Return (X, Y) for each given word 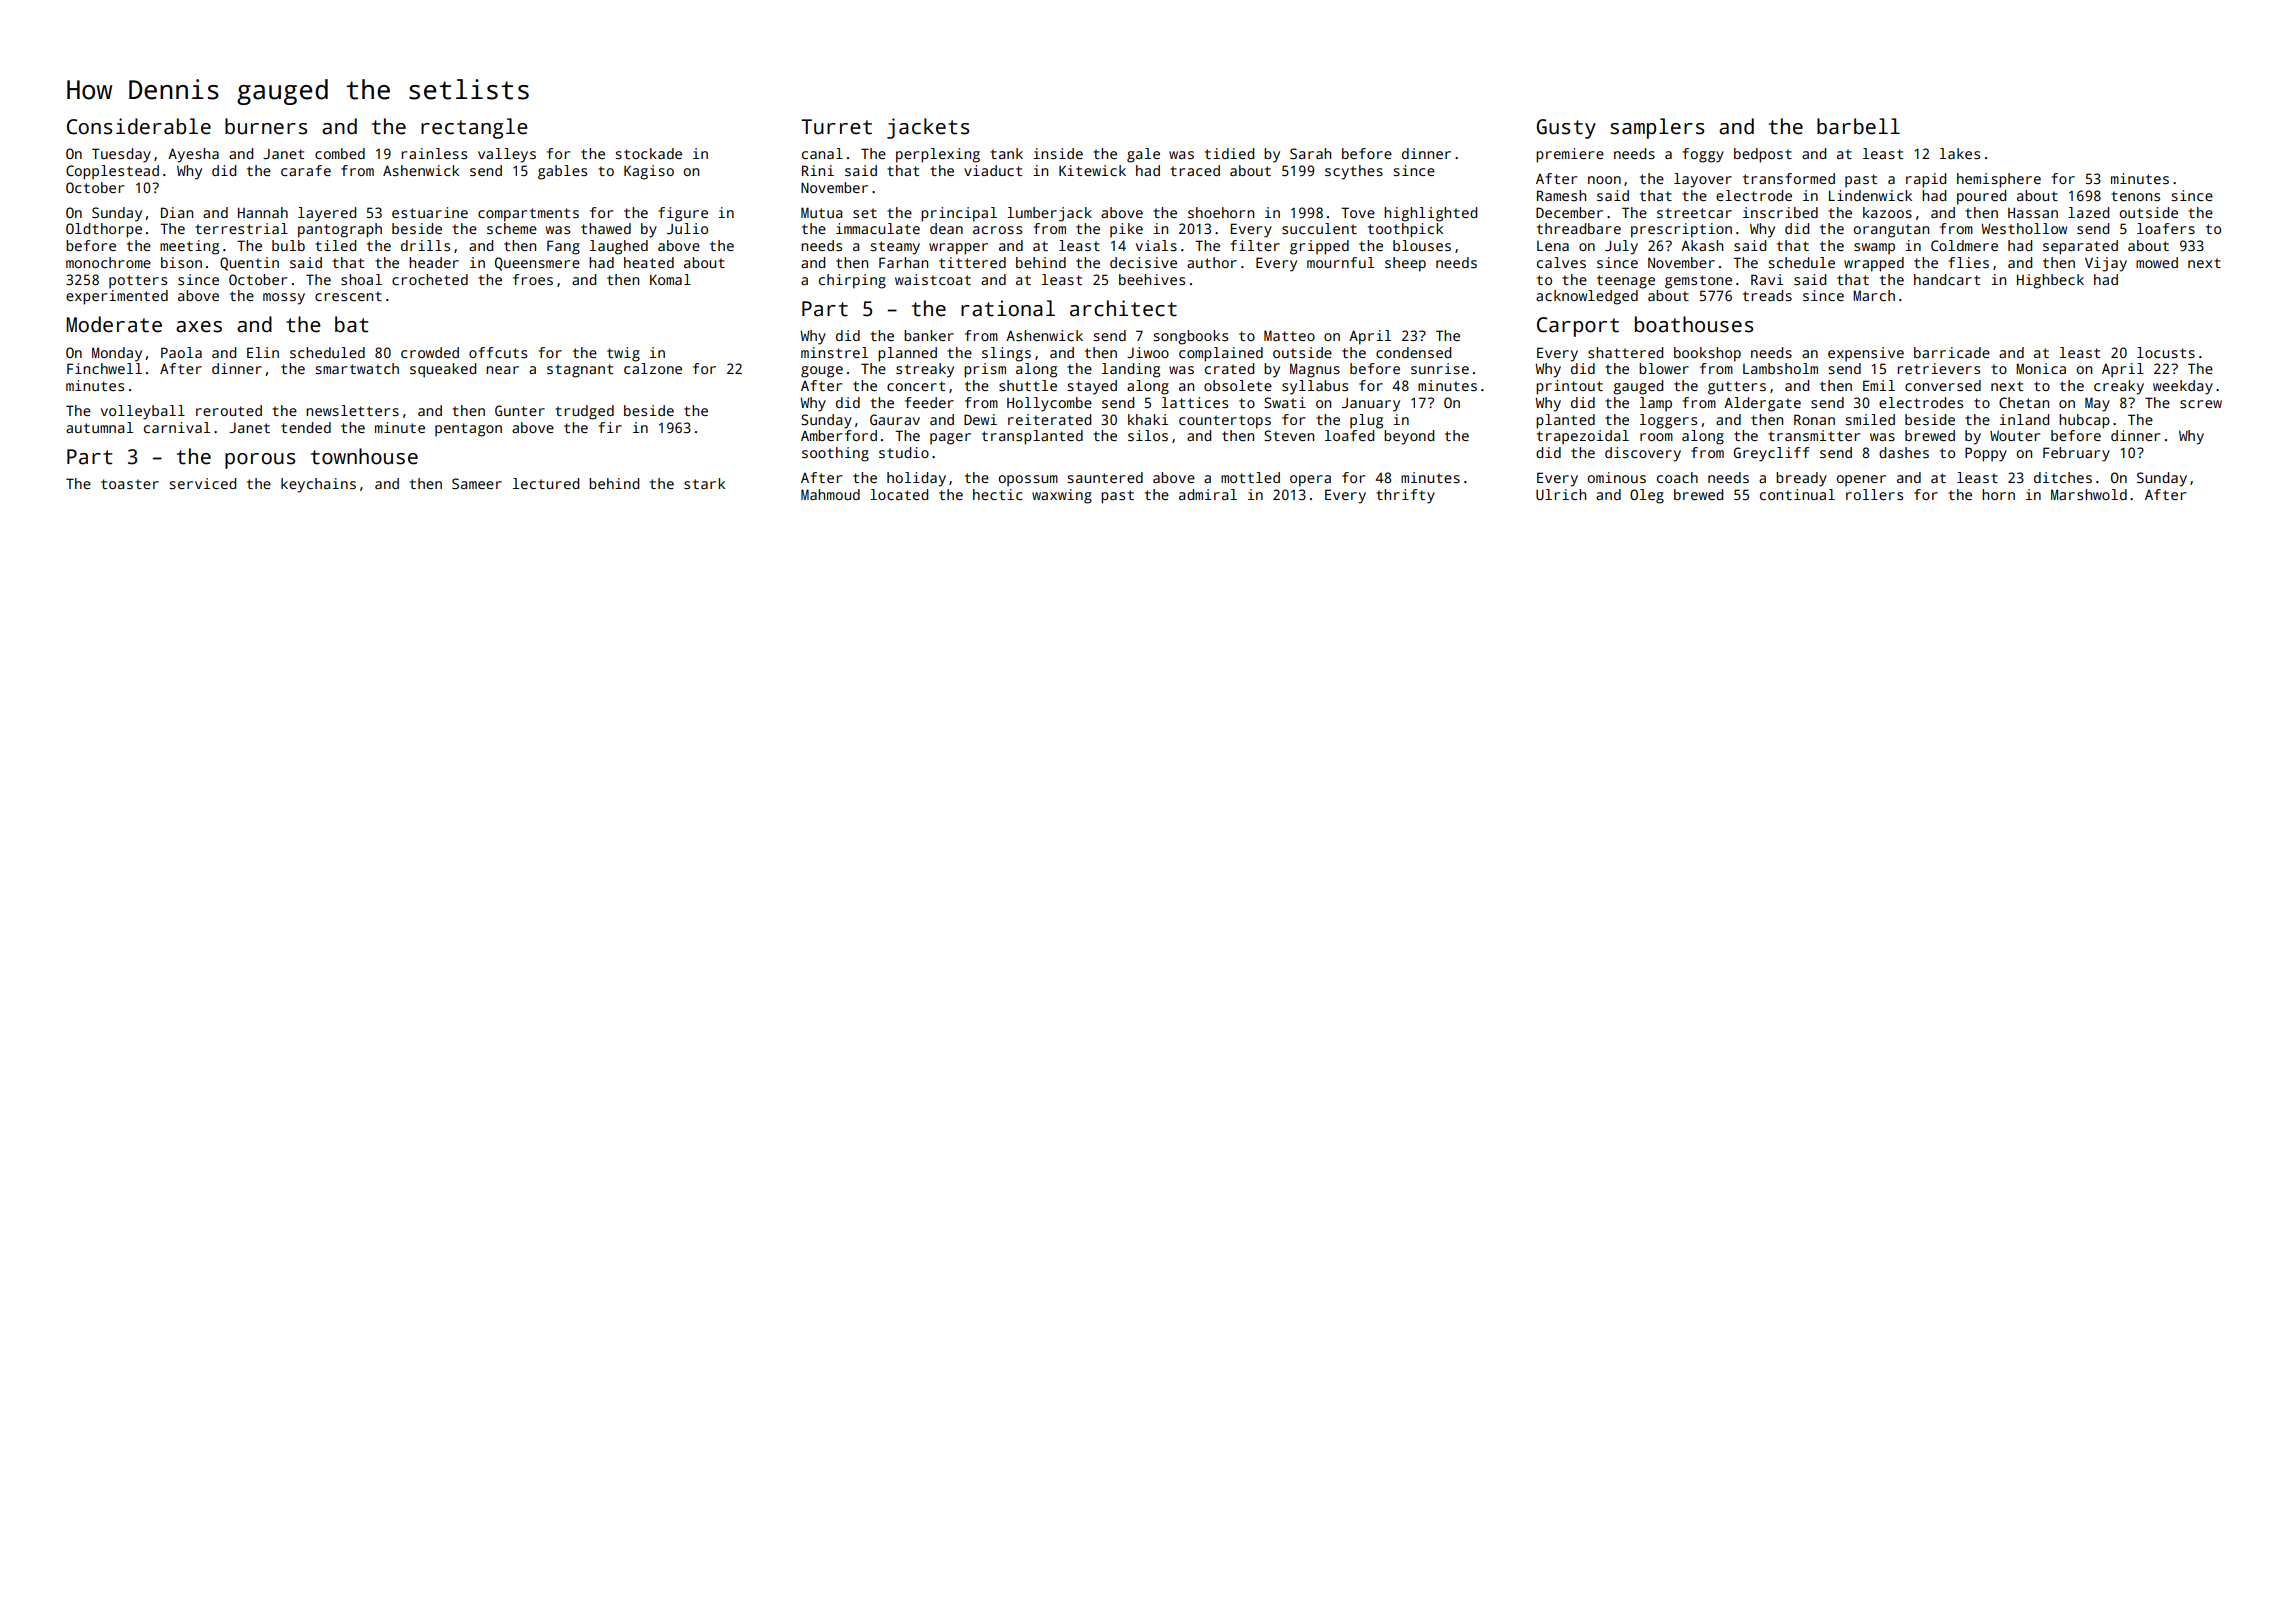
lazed (2088, 212)
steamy (895, 248)
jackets (928, 128)
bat (351, 324)
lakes (1960, 153)
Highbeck (2050, 281)
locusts (2166, 352)
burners (266, 126)
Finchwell (104, 368)
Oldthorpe (104, 230)
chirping (852, 281)
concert (916, 386)
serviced (202, 483)
